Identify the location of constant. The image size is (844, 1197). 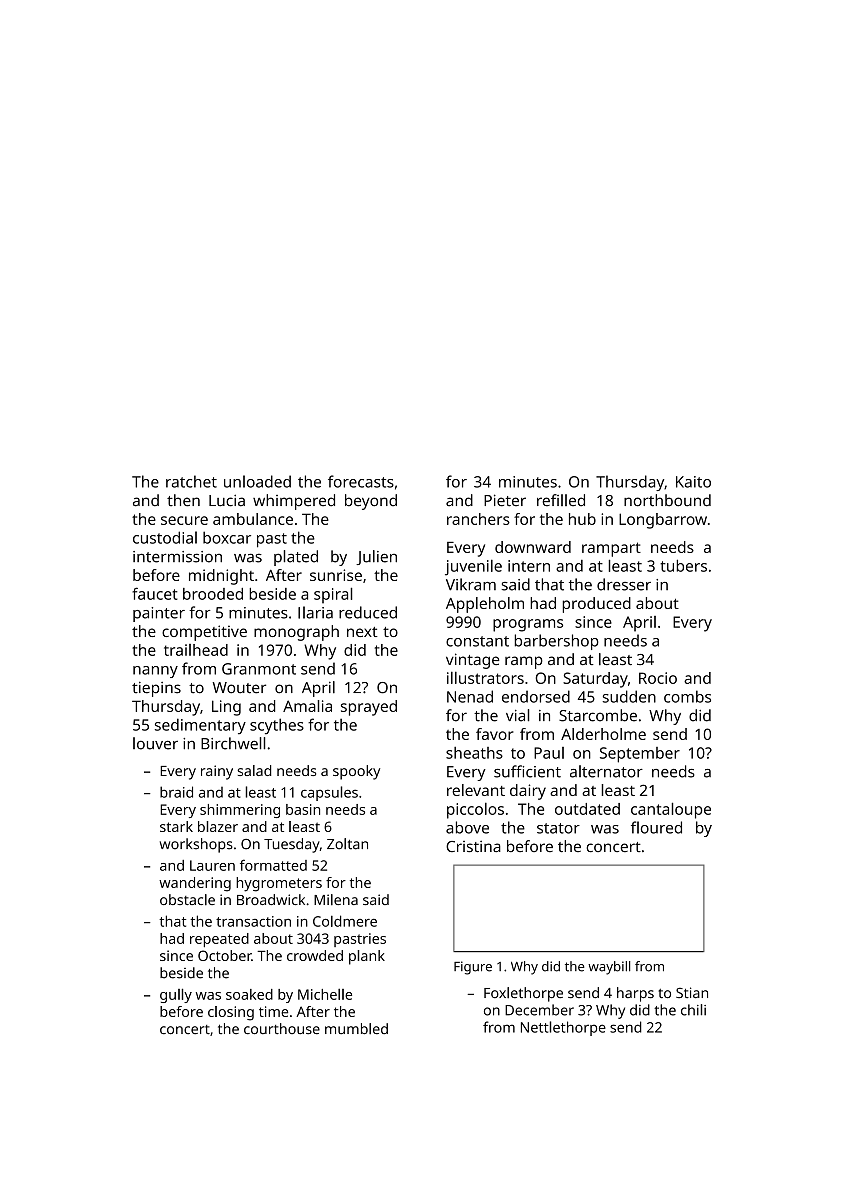
(477, 641).
